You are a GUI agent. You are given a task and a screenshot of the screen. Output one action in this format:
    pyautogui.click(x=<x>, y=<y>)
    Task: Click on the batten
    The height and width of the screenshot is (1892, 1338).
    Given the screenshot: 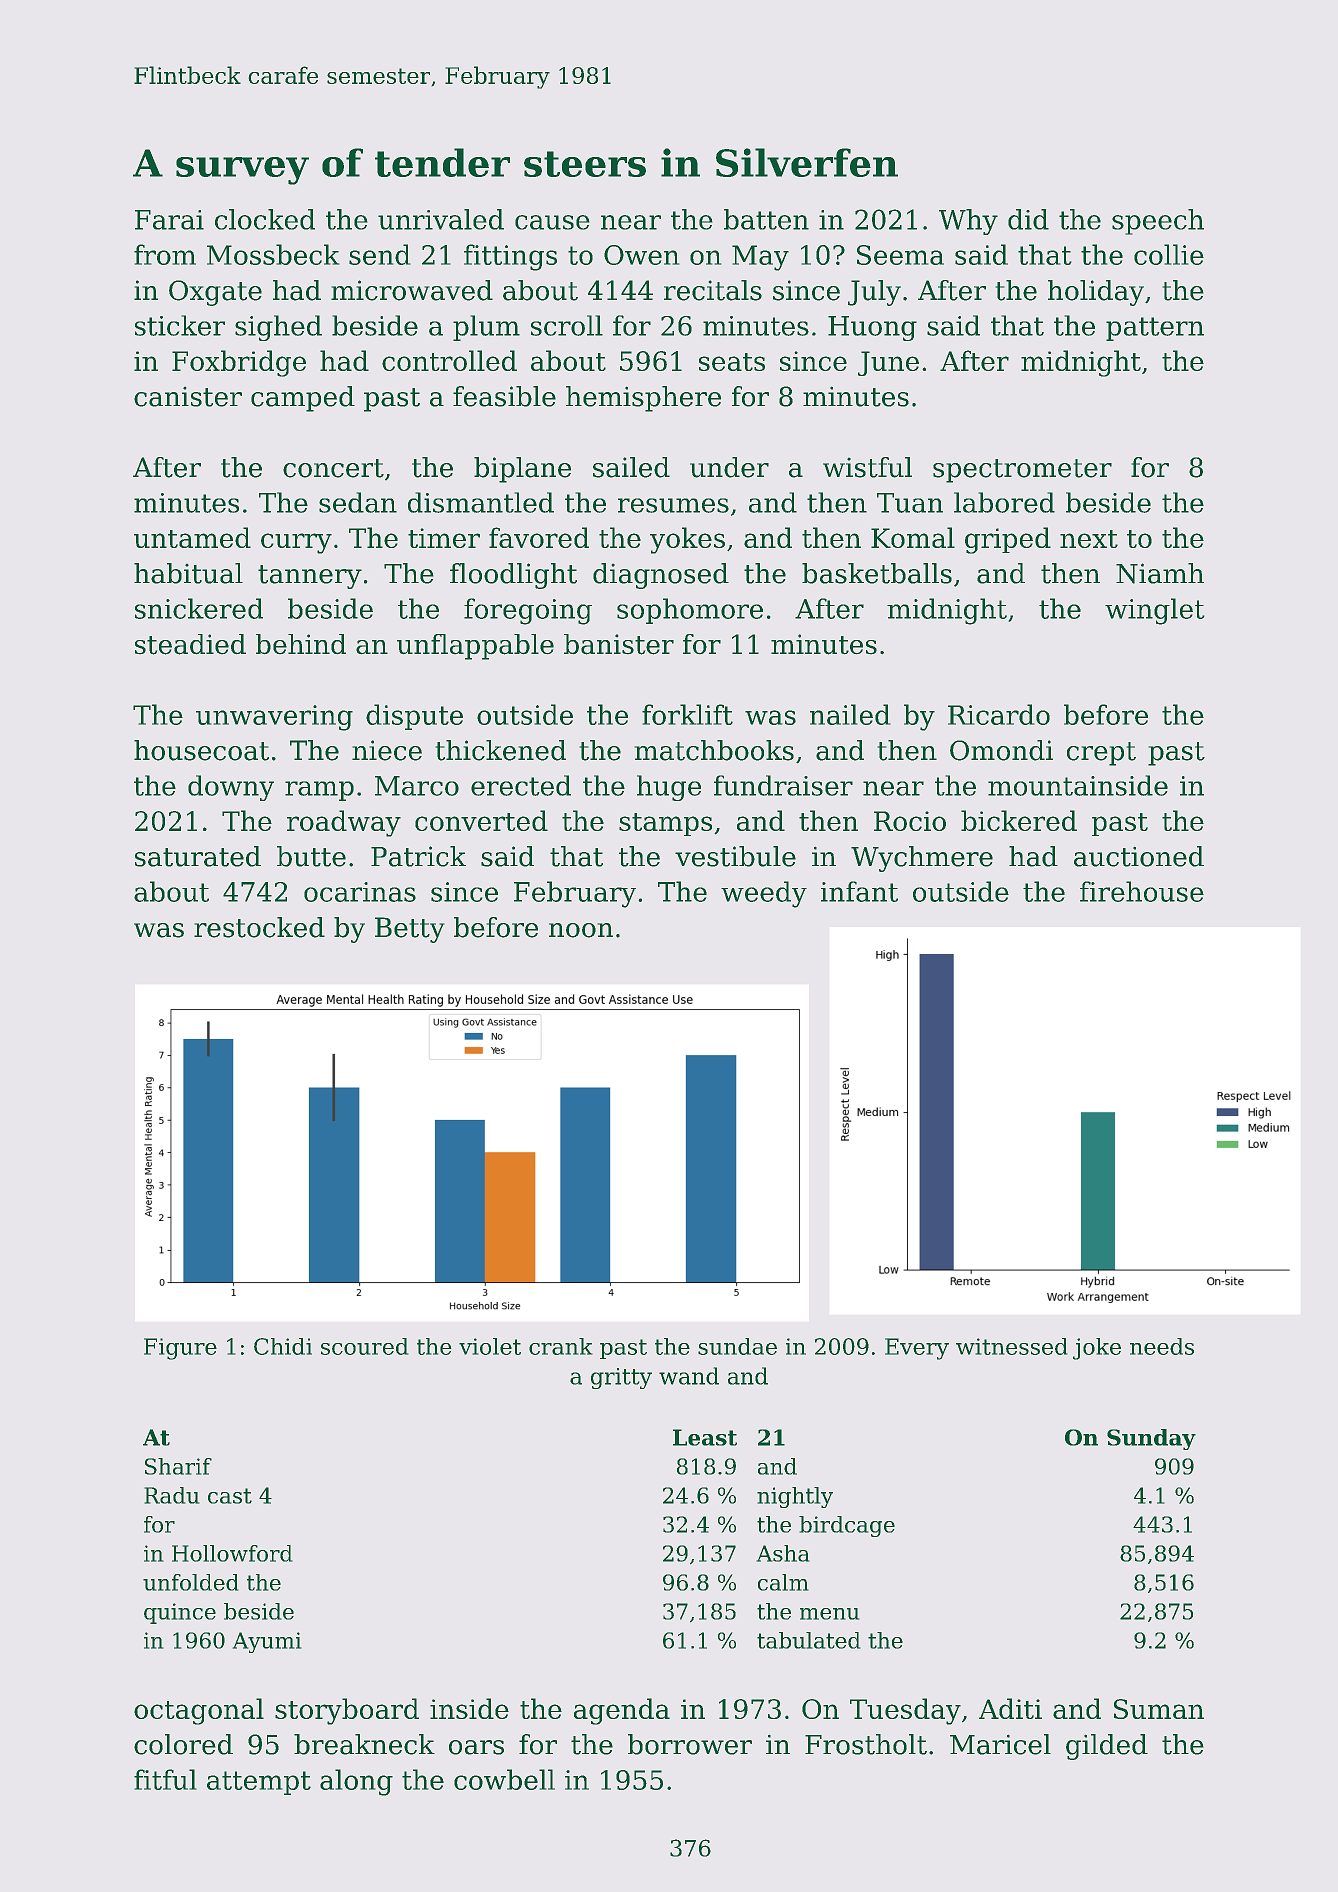 What is the action you would take?
    pyautogui.click(x=766, y=219)
